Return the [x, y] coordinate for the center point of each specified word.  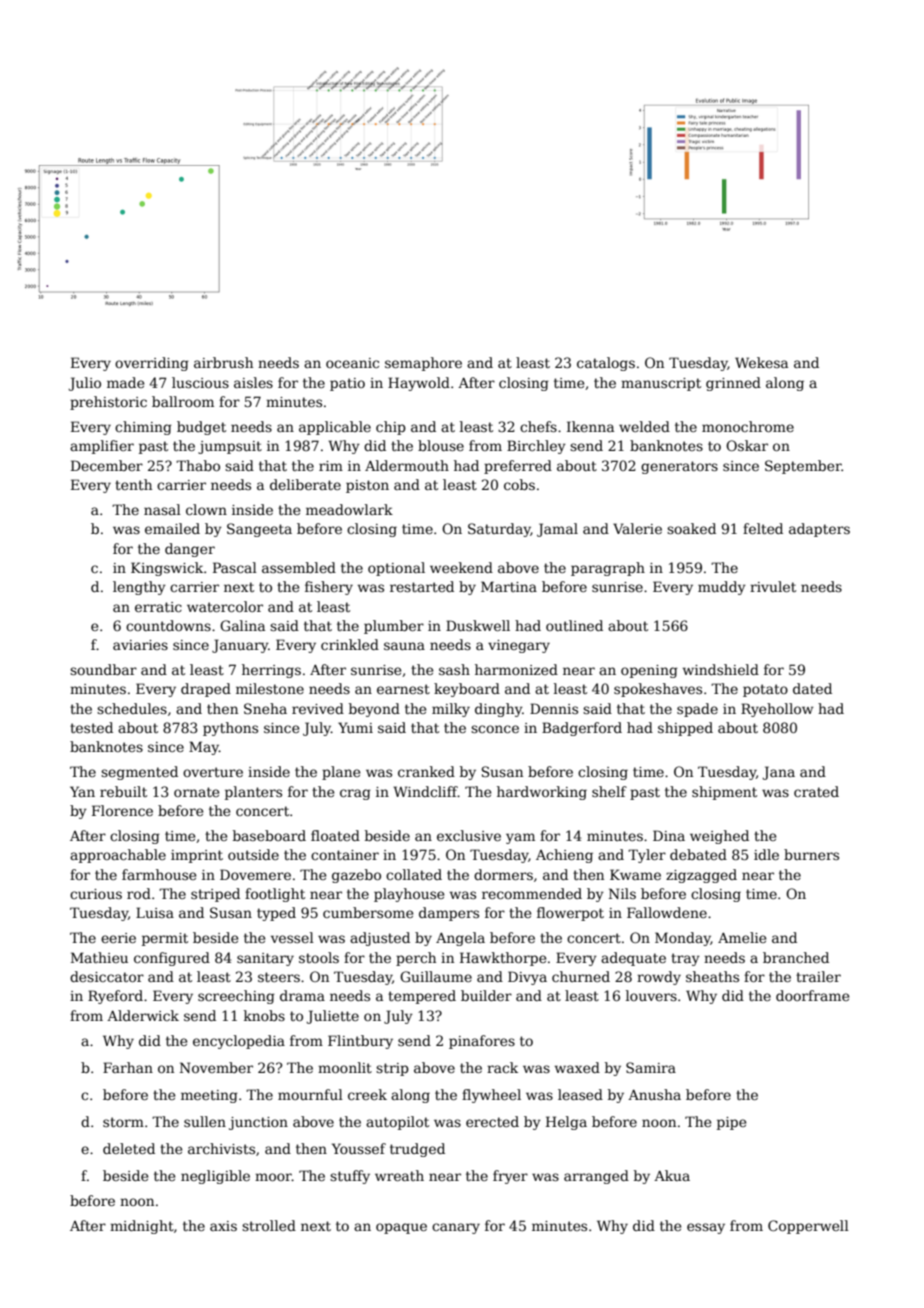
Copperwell [808, 1227]
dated [812, 688]
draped [206, 690]
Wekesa [761, 362]
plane [341, 773]
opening [649, 671]
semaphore [423, 364]
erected [492, 1121]
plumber [394, 627]
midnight [142, 1227]
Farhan [128, 1067]
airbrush [223, 362]
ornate [196, 792]
